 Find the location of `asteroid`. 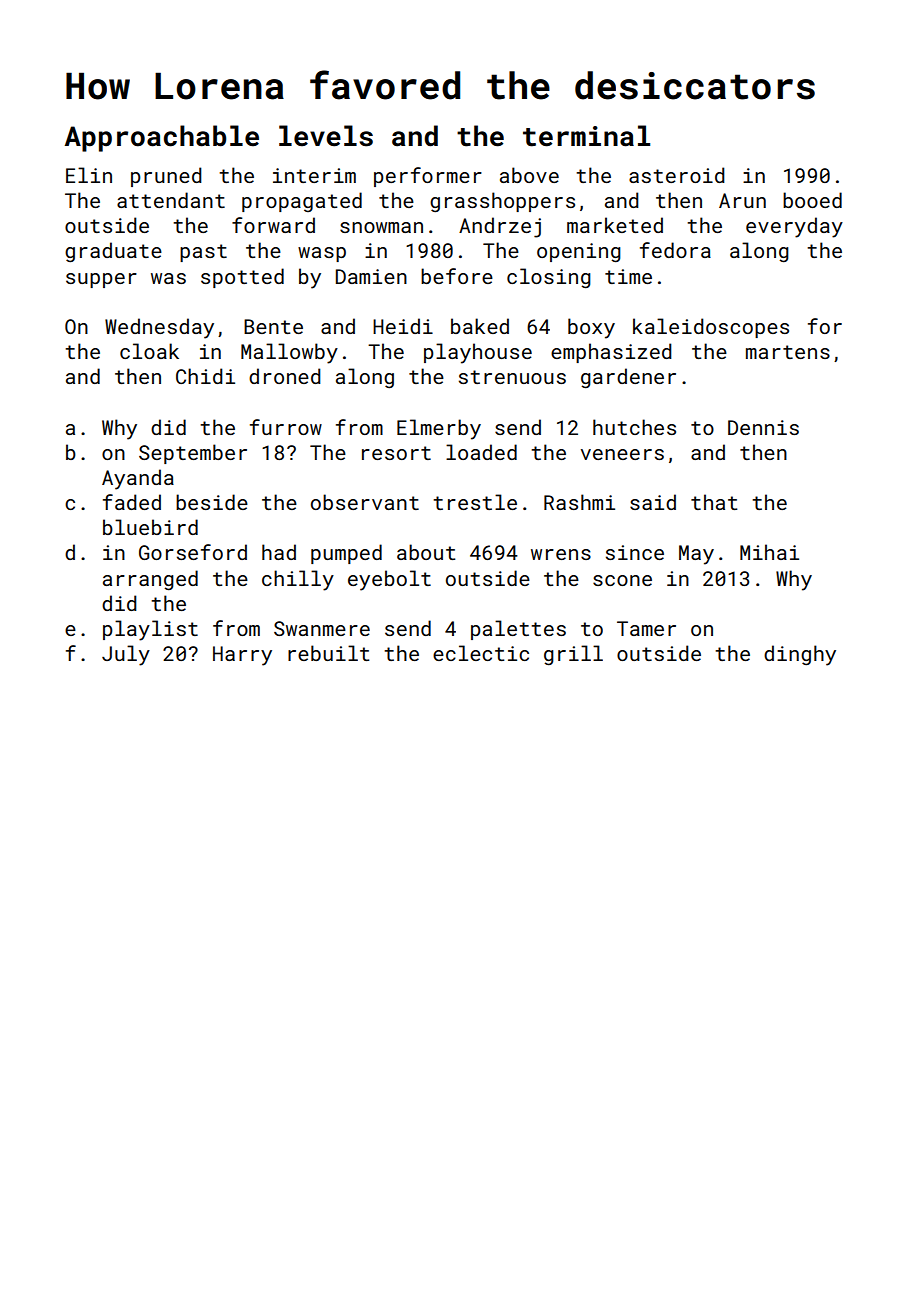

asteroid is located at coordinates (677, 175).
